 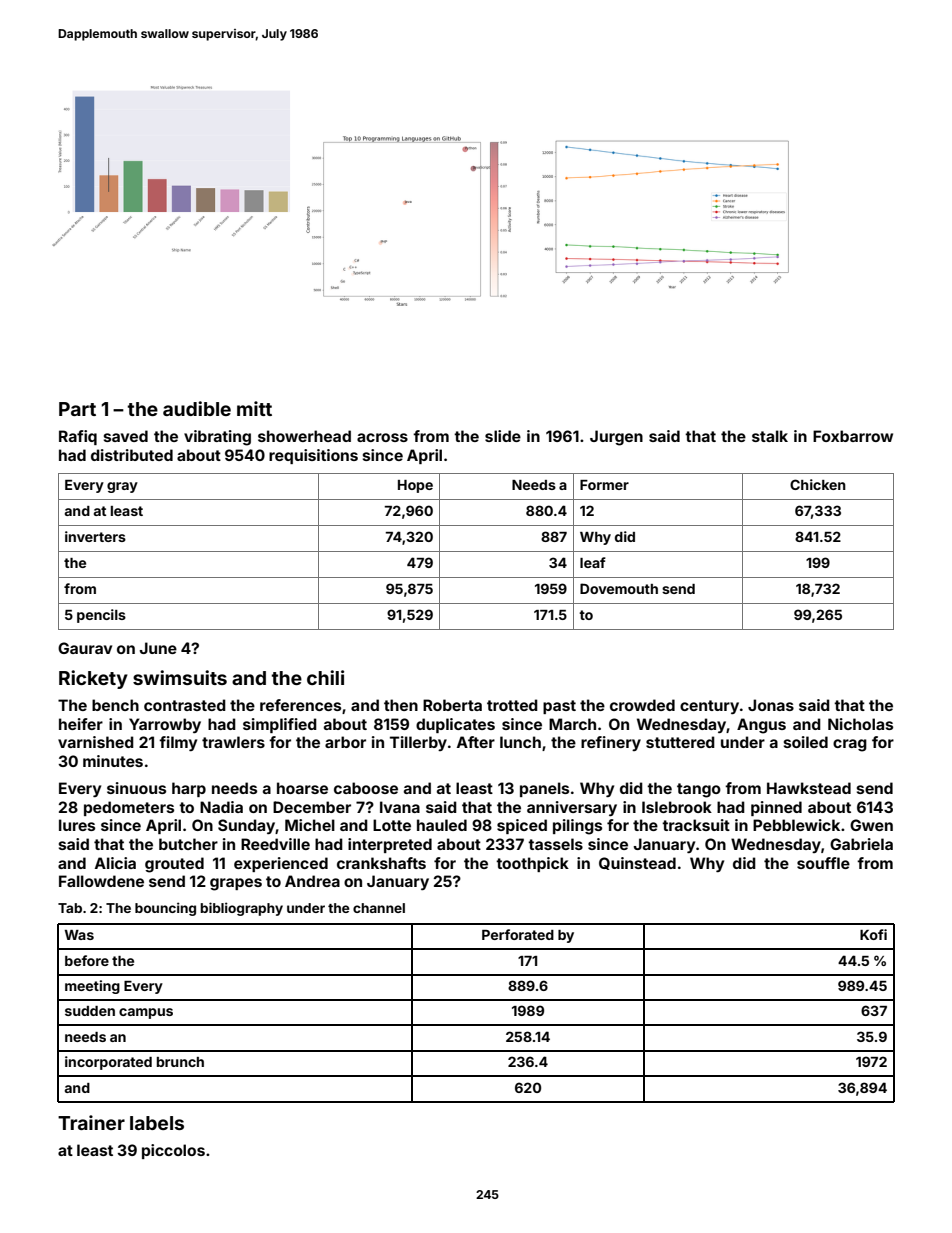 What do you see at coordinates (254, 408) in the screenshot?
I see `mitt` at bounding box center [254, 408].
